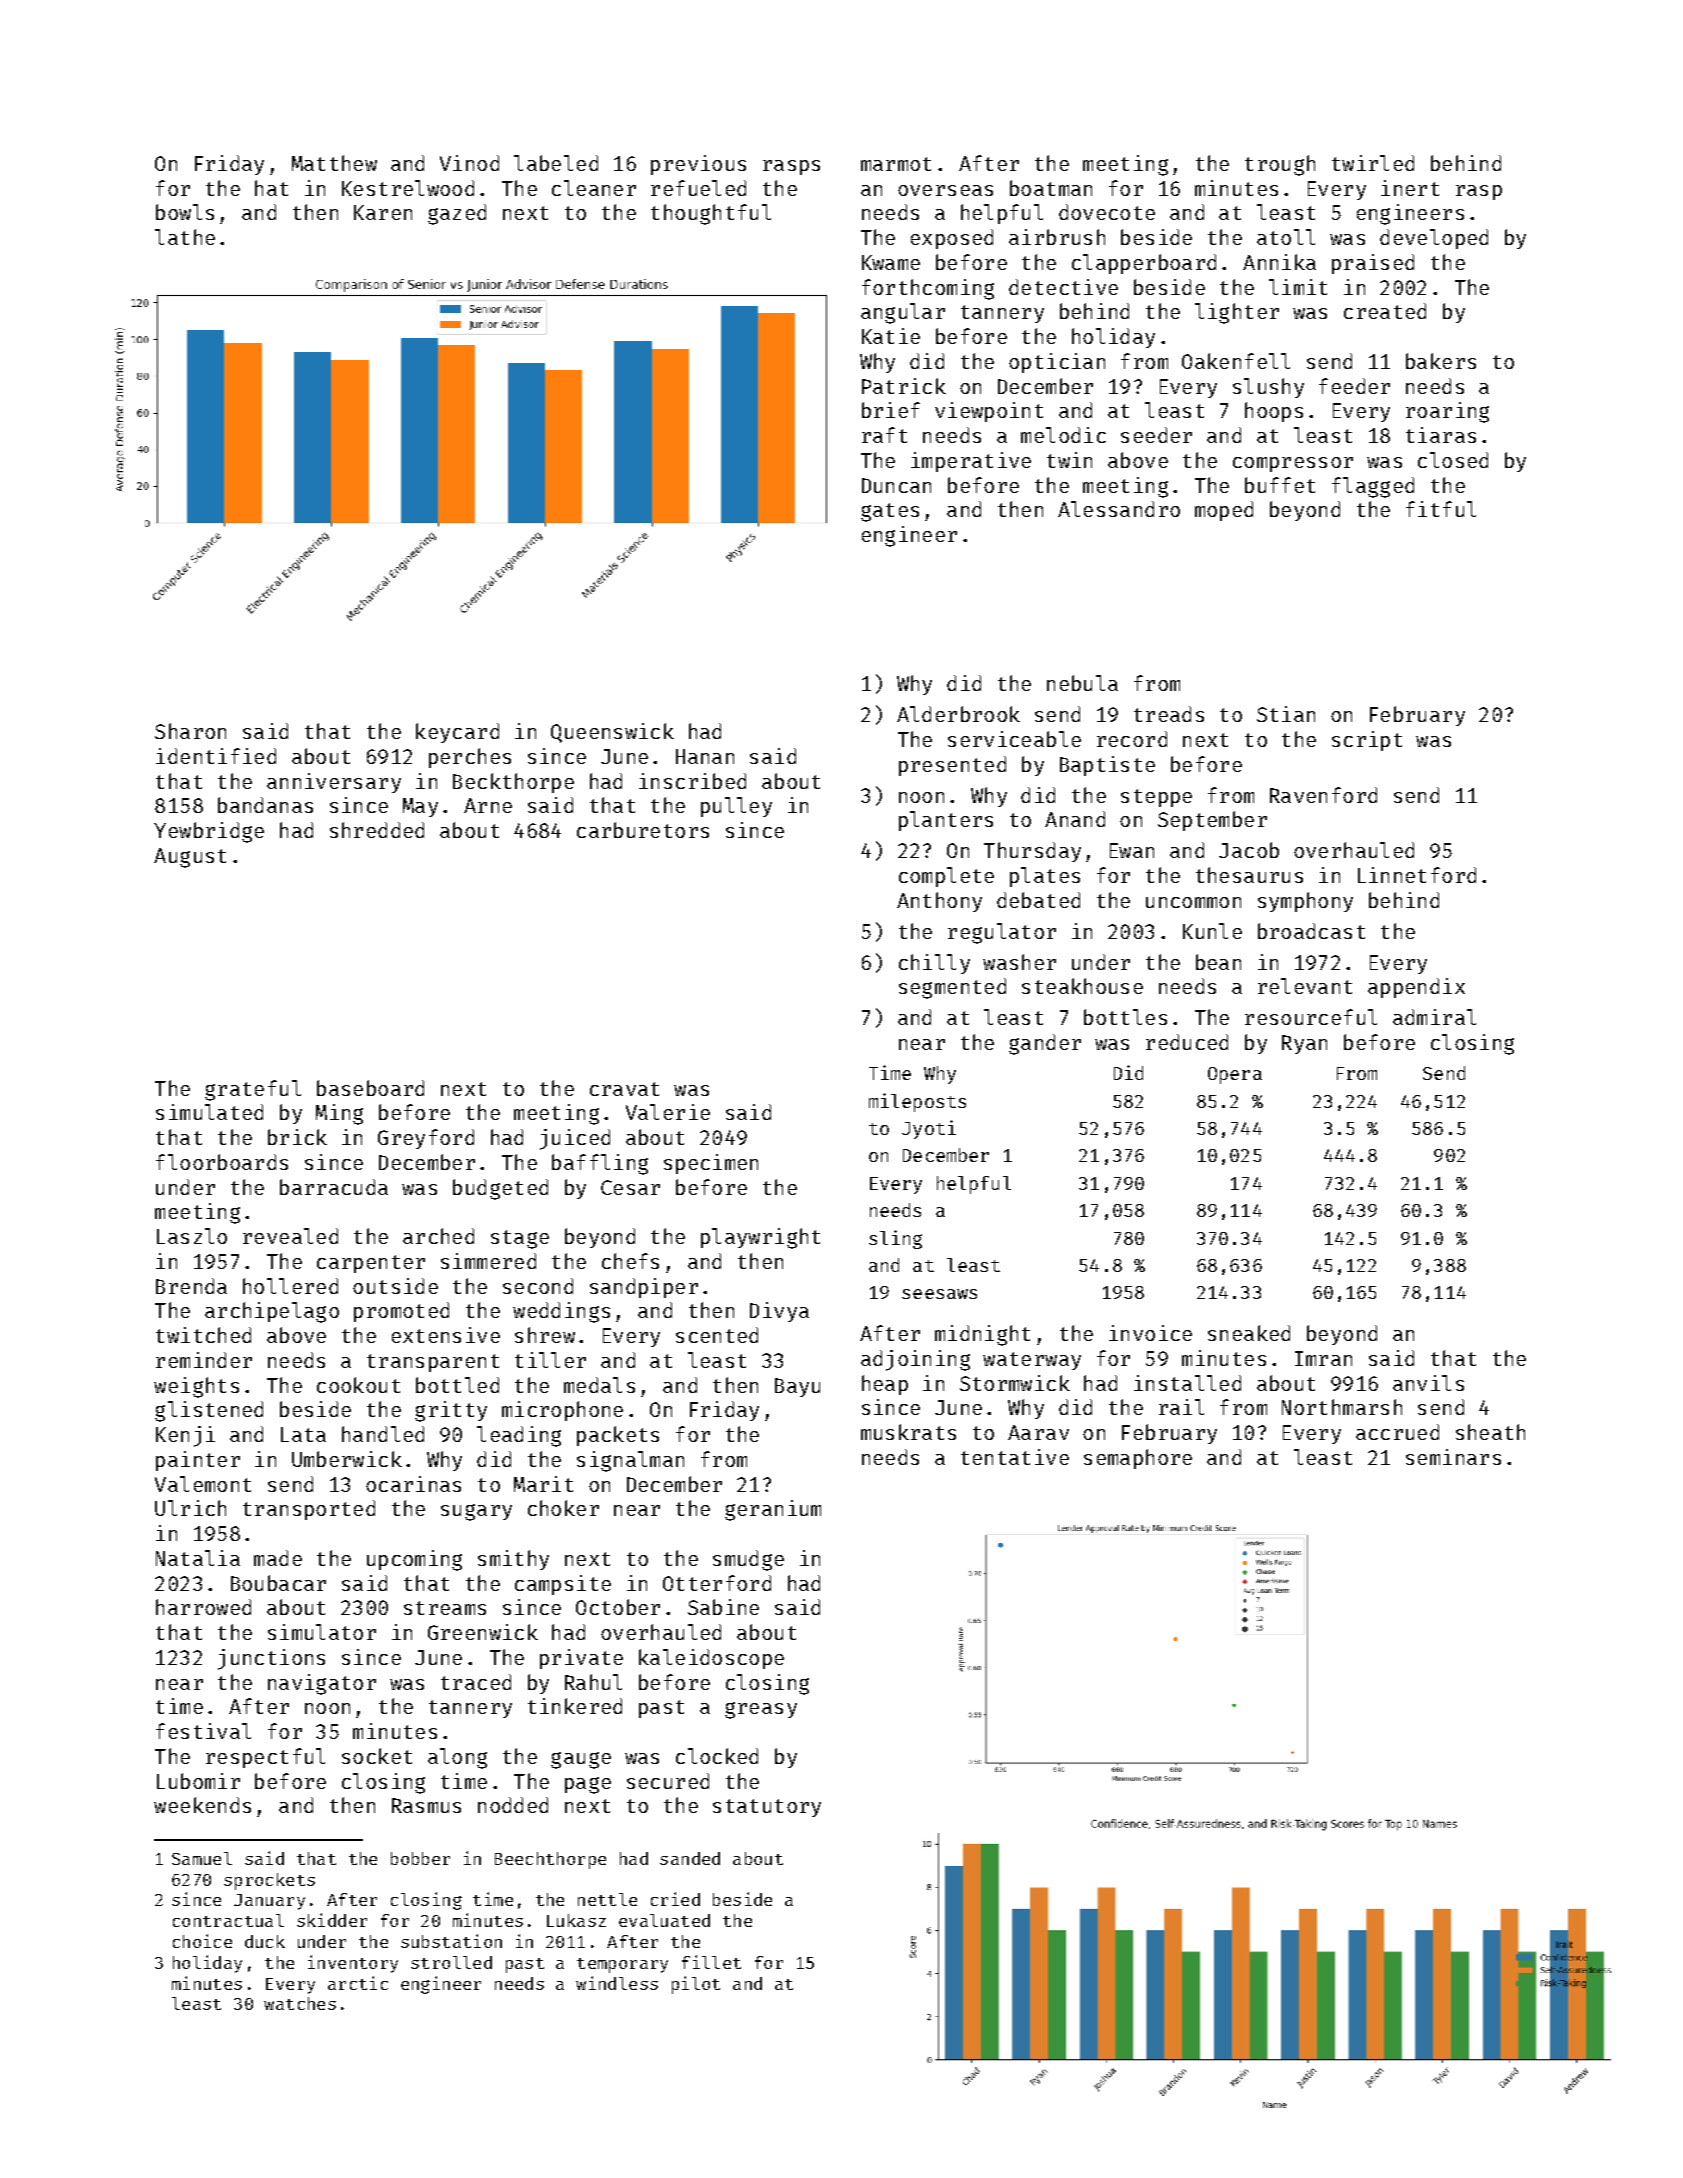 The image size is (1683, 2178). Describe the element at coordinates (675, 1899) in the screenshot. I see `cried` at that location.
